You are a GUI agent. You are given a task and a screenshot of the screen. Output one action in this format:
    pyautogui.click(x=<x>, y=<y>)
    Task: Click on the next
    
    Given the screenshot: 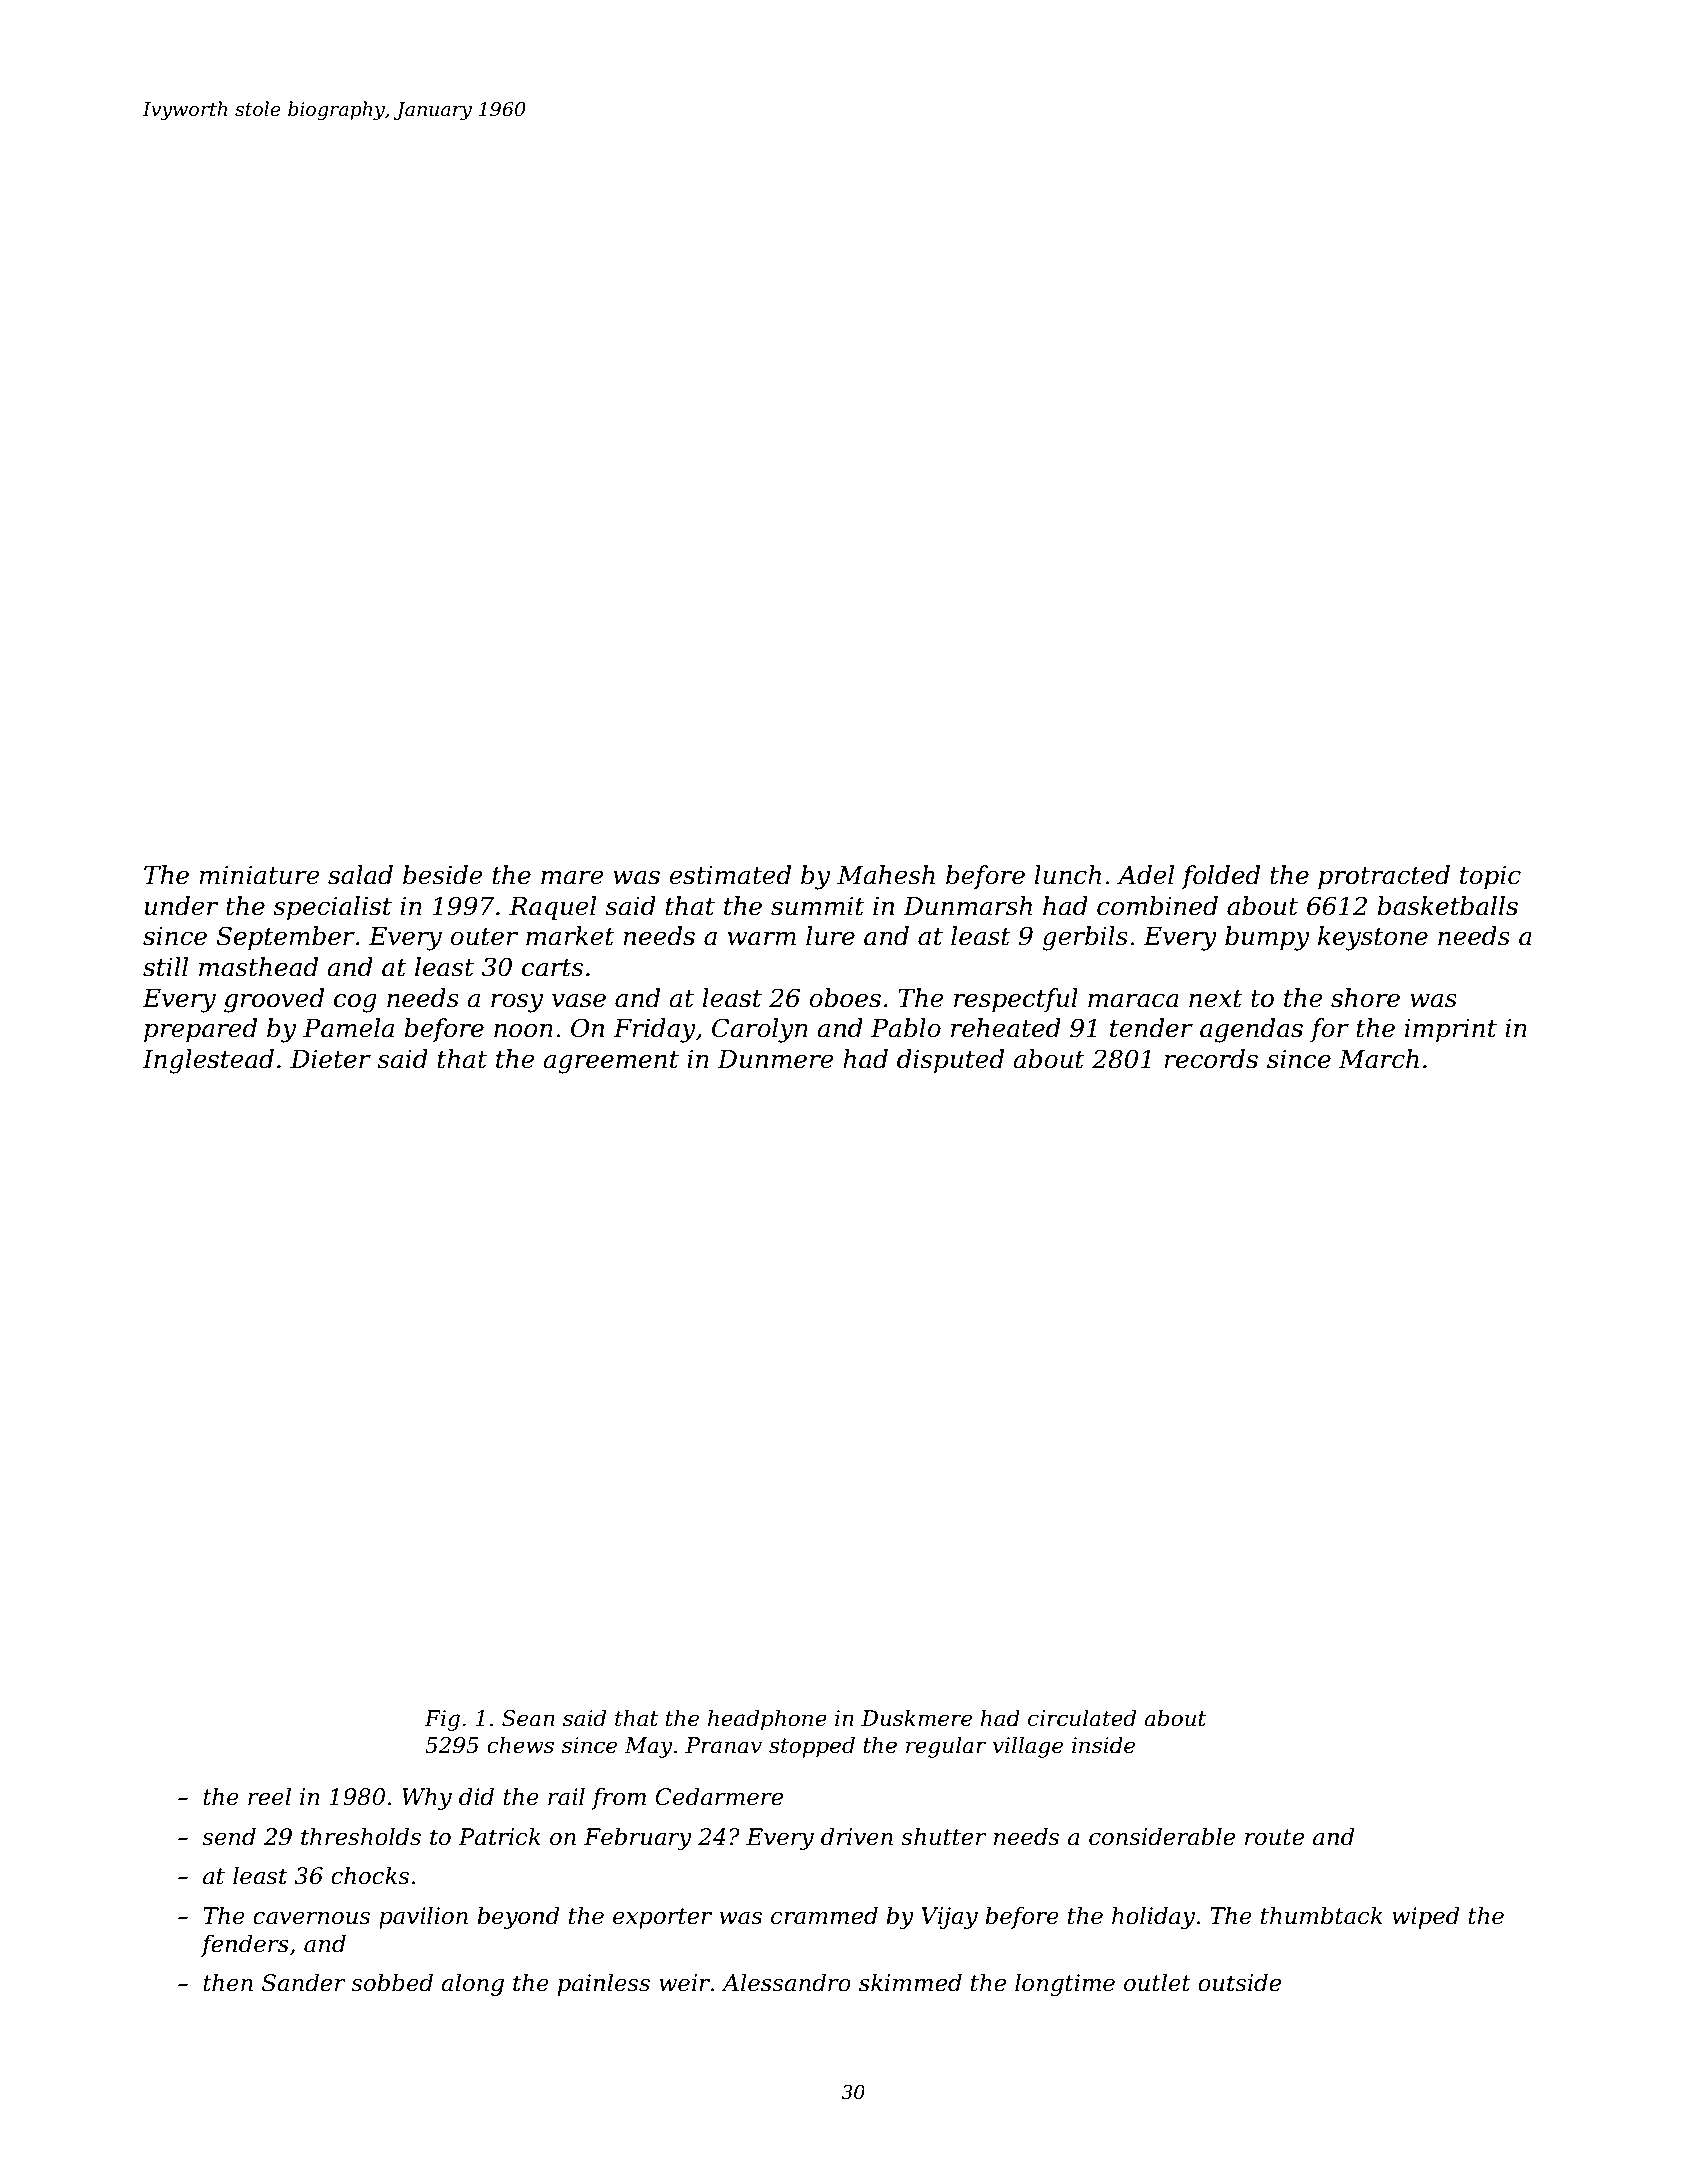 What is the action you would take?
    pyautogui.click(x=1216, y=999)
